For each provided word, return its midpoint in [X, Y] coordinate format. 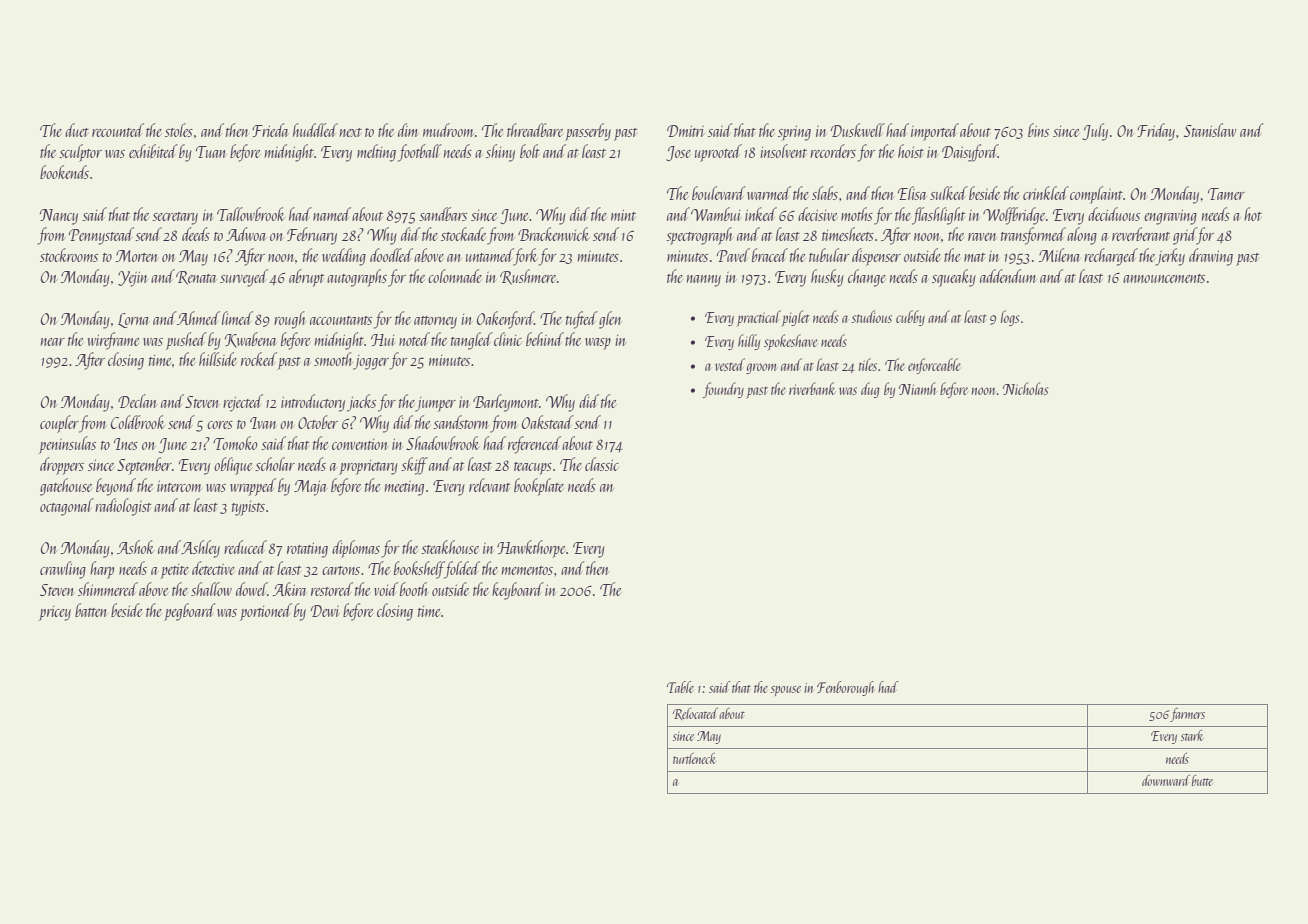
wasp [598, 344]
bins [1038, 130]
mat [974, 257]
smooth [333, 359]
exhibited [153, 151]
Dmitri [686, 131]
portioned [266, 612]
